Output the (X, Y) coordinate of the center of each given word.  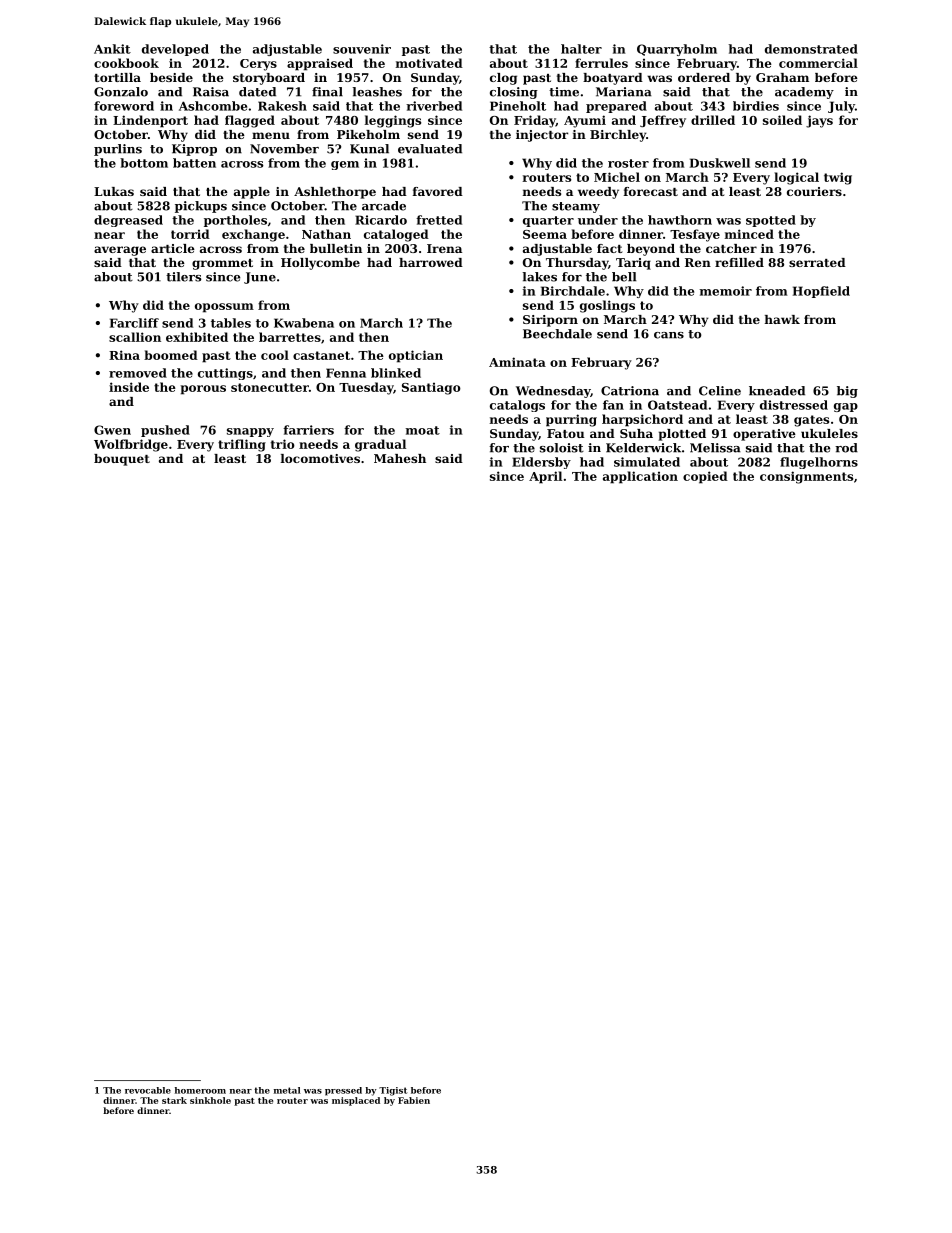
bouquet (122, 460)
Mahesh (400, 458)
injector (542, 136)
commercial (818, 63)
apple (252, 193)
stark (174, 1100)
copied (705, 477)
